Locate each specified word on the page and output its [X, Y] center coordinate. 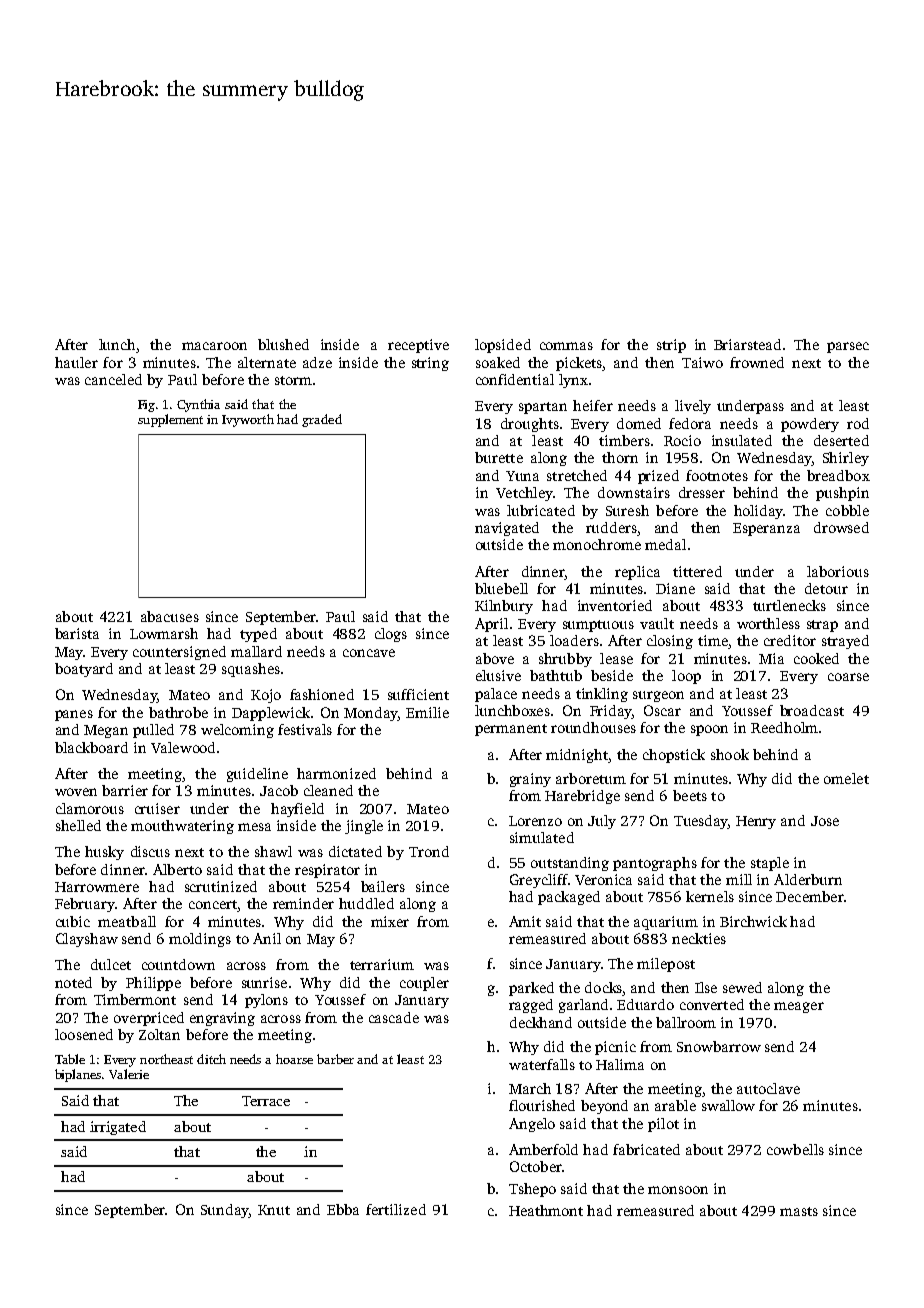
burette [499, 457]
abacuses [170, 616]
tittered [697, 571]
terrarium [382, 964]
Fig [146, 406]
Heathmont [546, 1210]
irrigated [118, 1128]
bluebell [501, 588]
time [713, 640]
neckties [699, 938]
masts [799, 1211]
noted [73, 982]
